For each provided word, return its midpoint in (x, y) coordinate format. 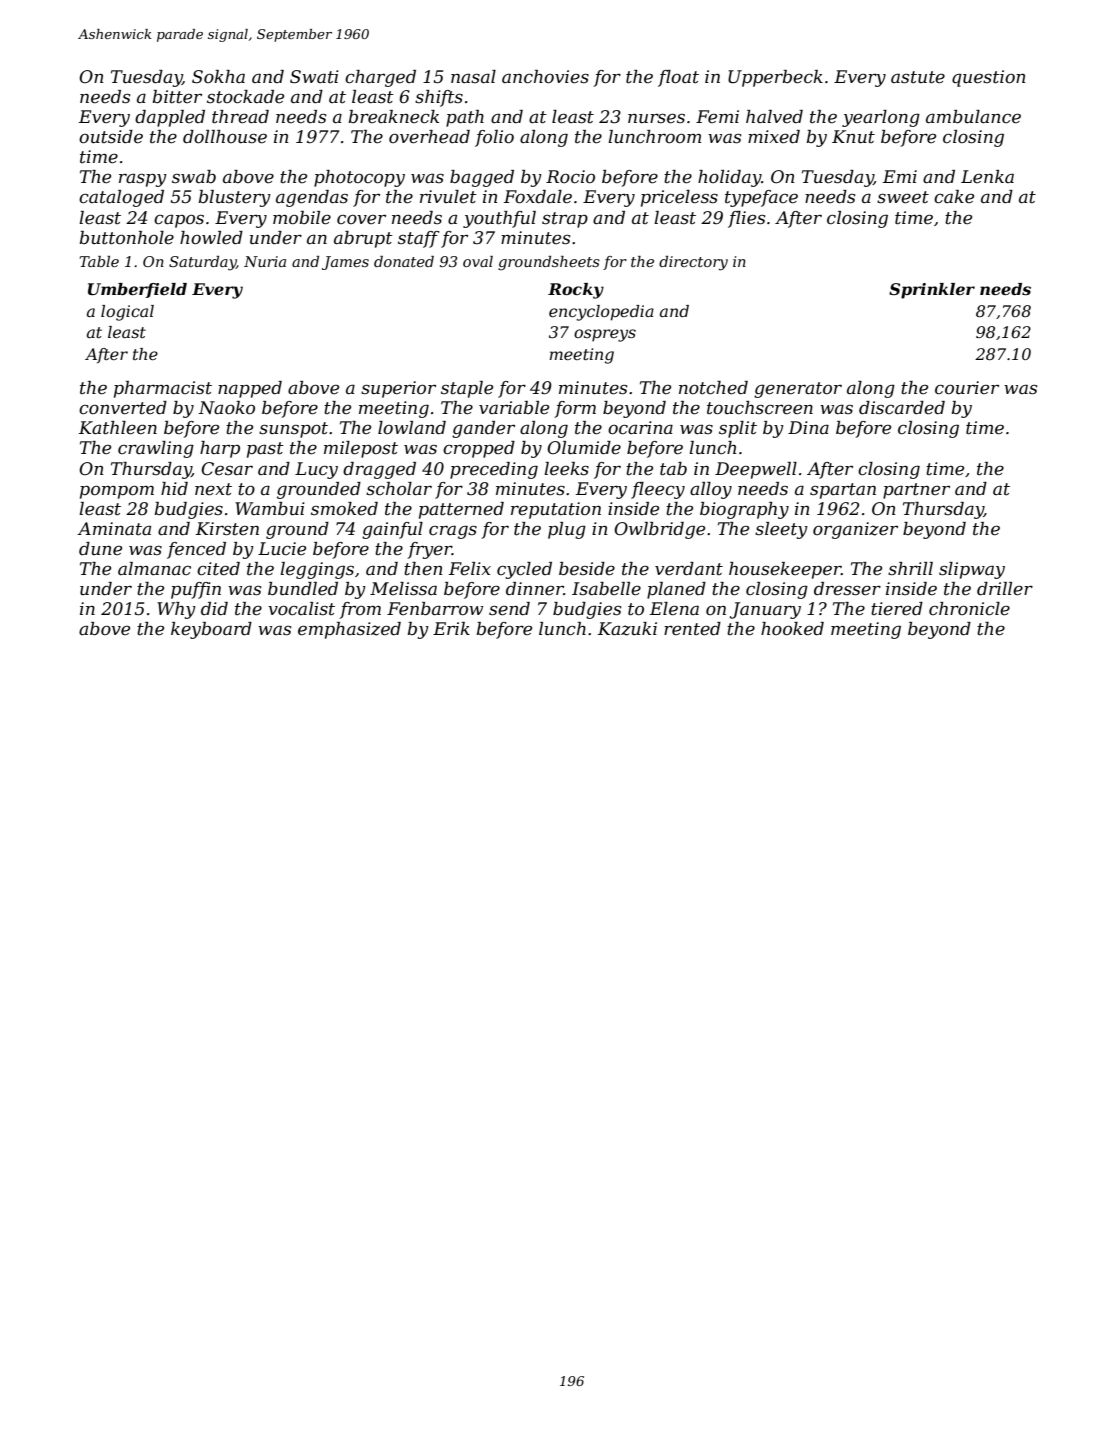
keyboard (211, 630)
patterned (461, 510)
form (575, 409)
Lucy (316, 470)
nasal (473, 76)
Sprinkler (932, 291)
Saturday (202, 263)
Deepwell (756, 470)
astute (918, 77)
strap (565, 220)
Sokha (218, 77)
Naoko (226, 407)
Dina (808, 427)
